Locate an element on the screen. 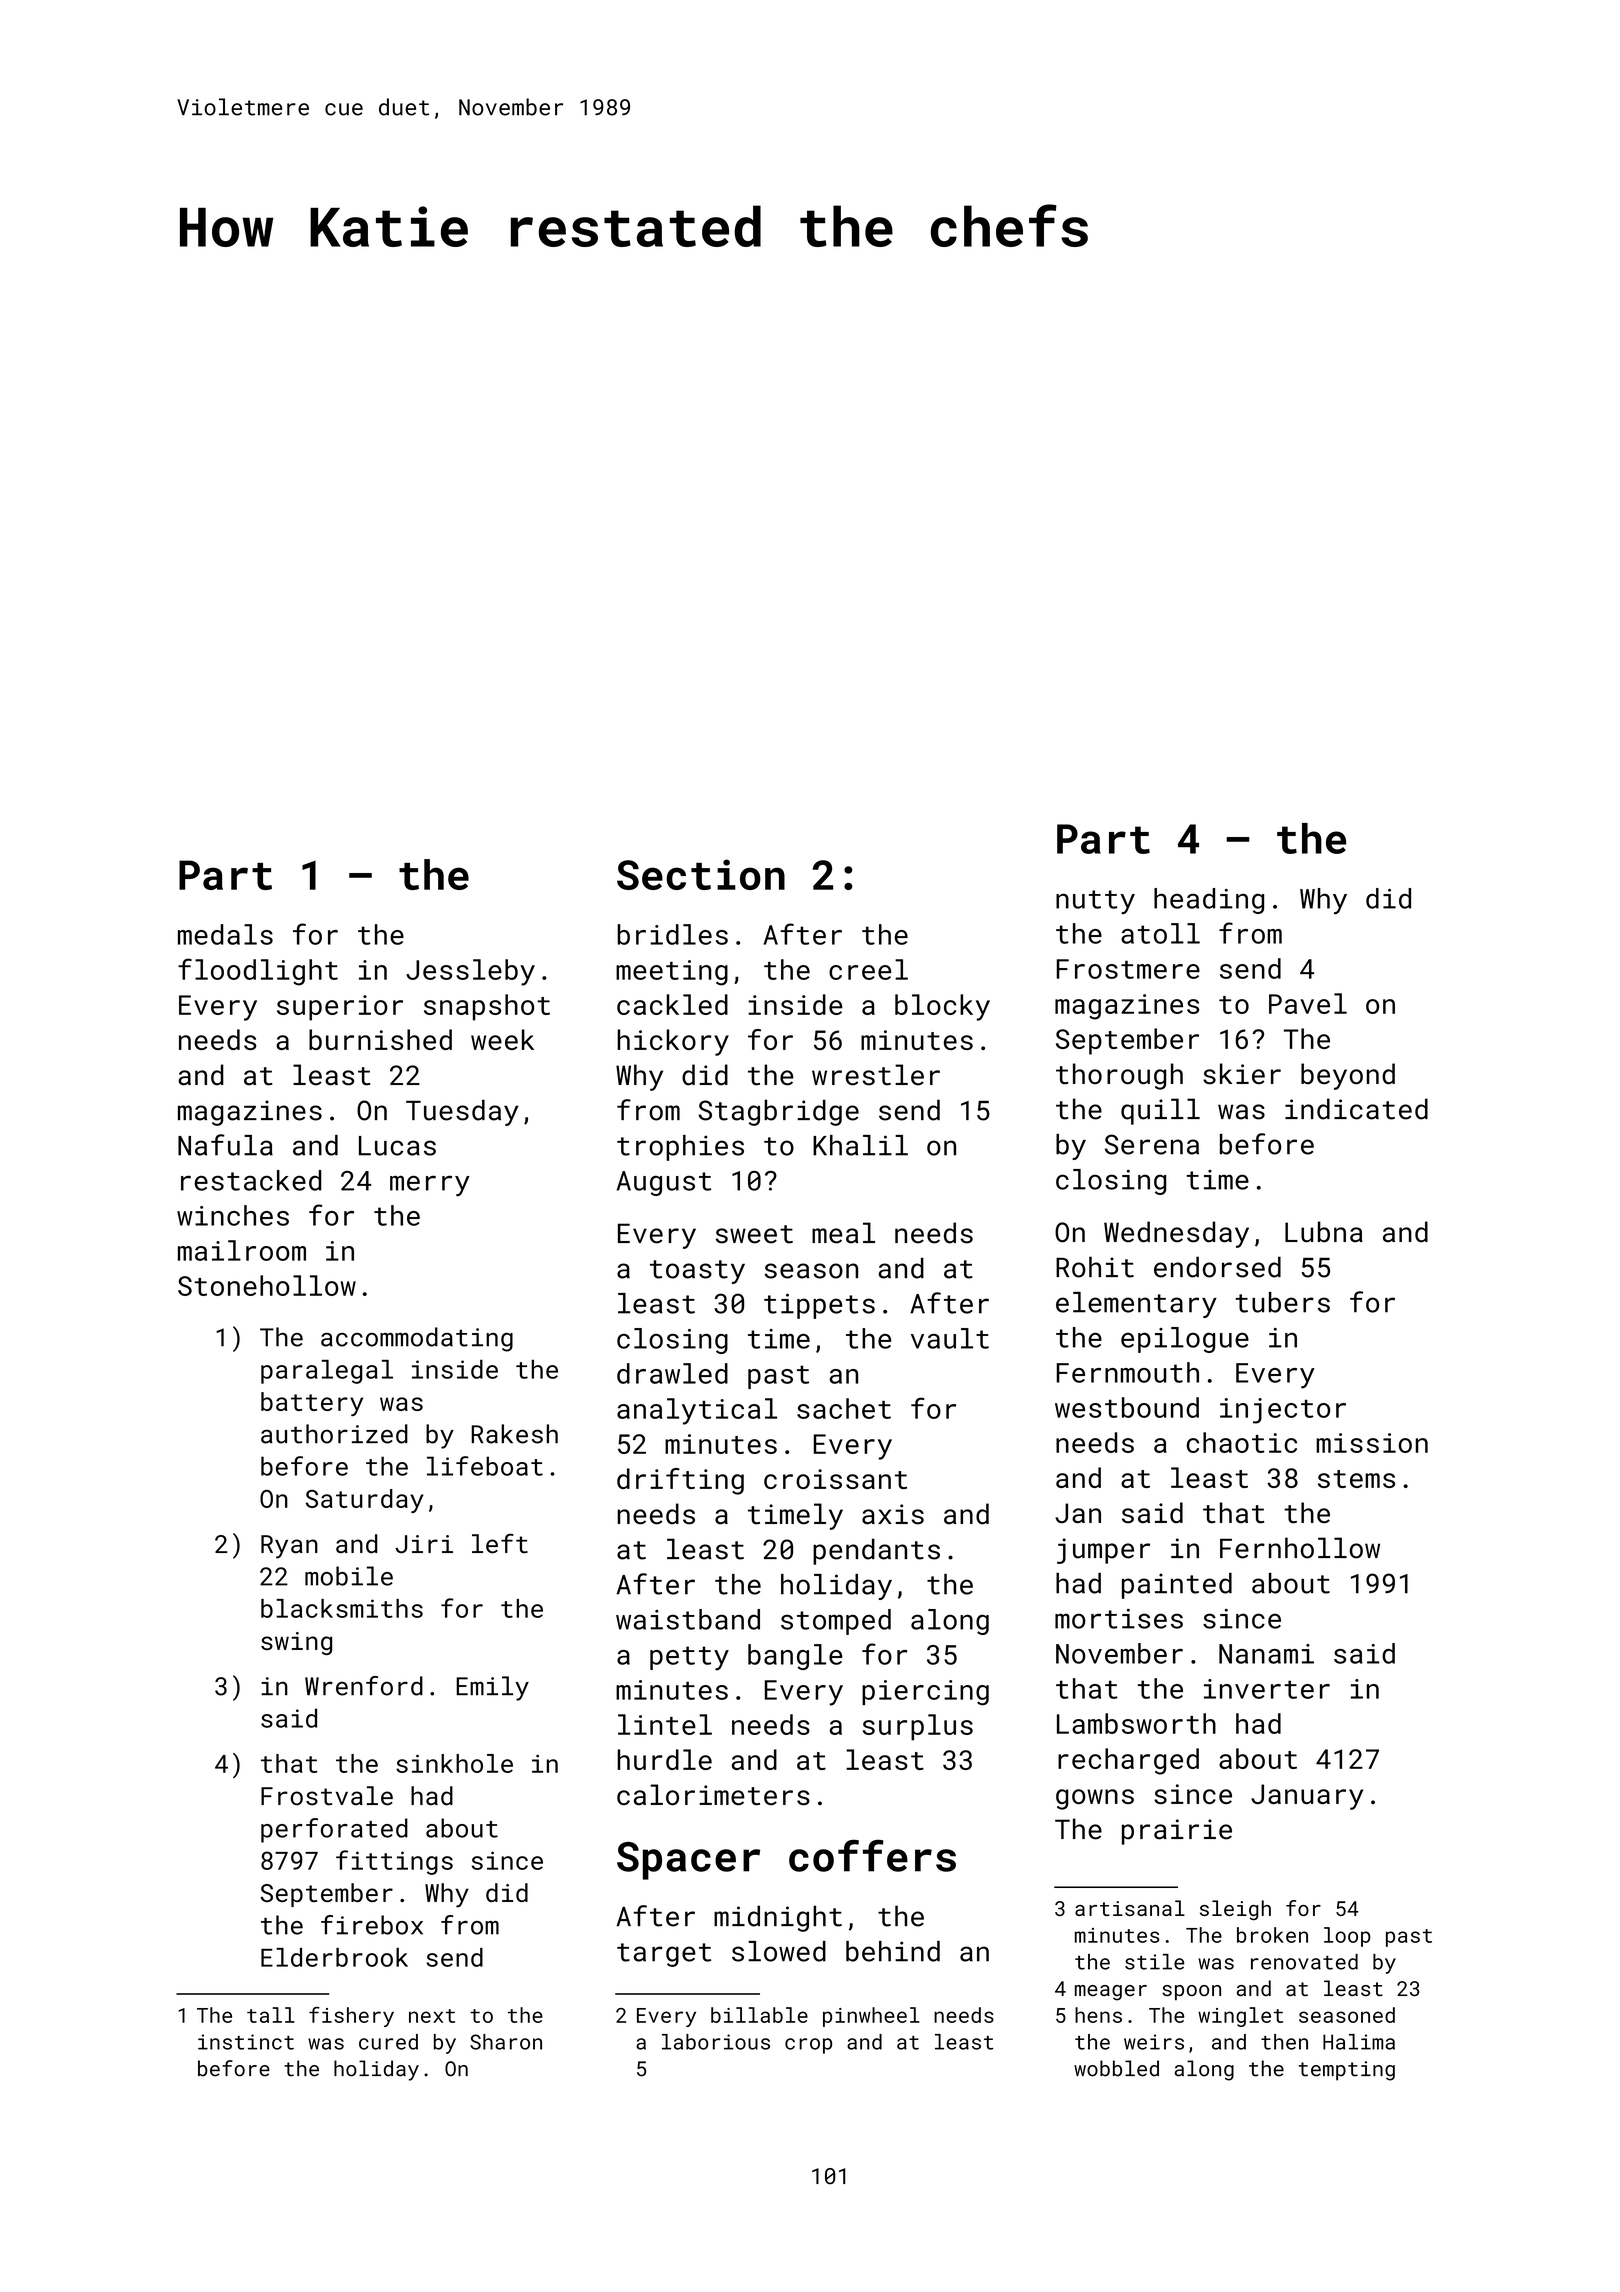 This screenshot has width=1620, height=2292. heading is located at coordinates (1209, 901).
